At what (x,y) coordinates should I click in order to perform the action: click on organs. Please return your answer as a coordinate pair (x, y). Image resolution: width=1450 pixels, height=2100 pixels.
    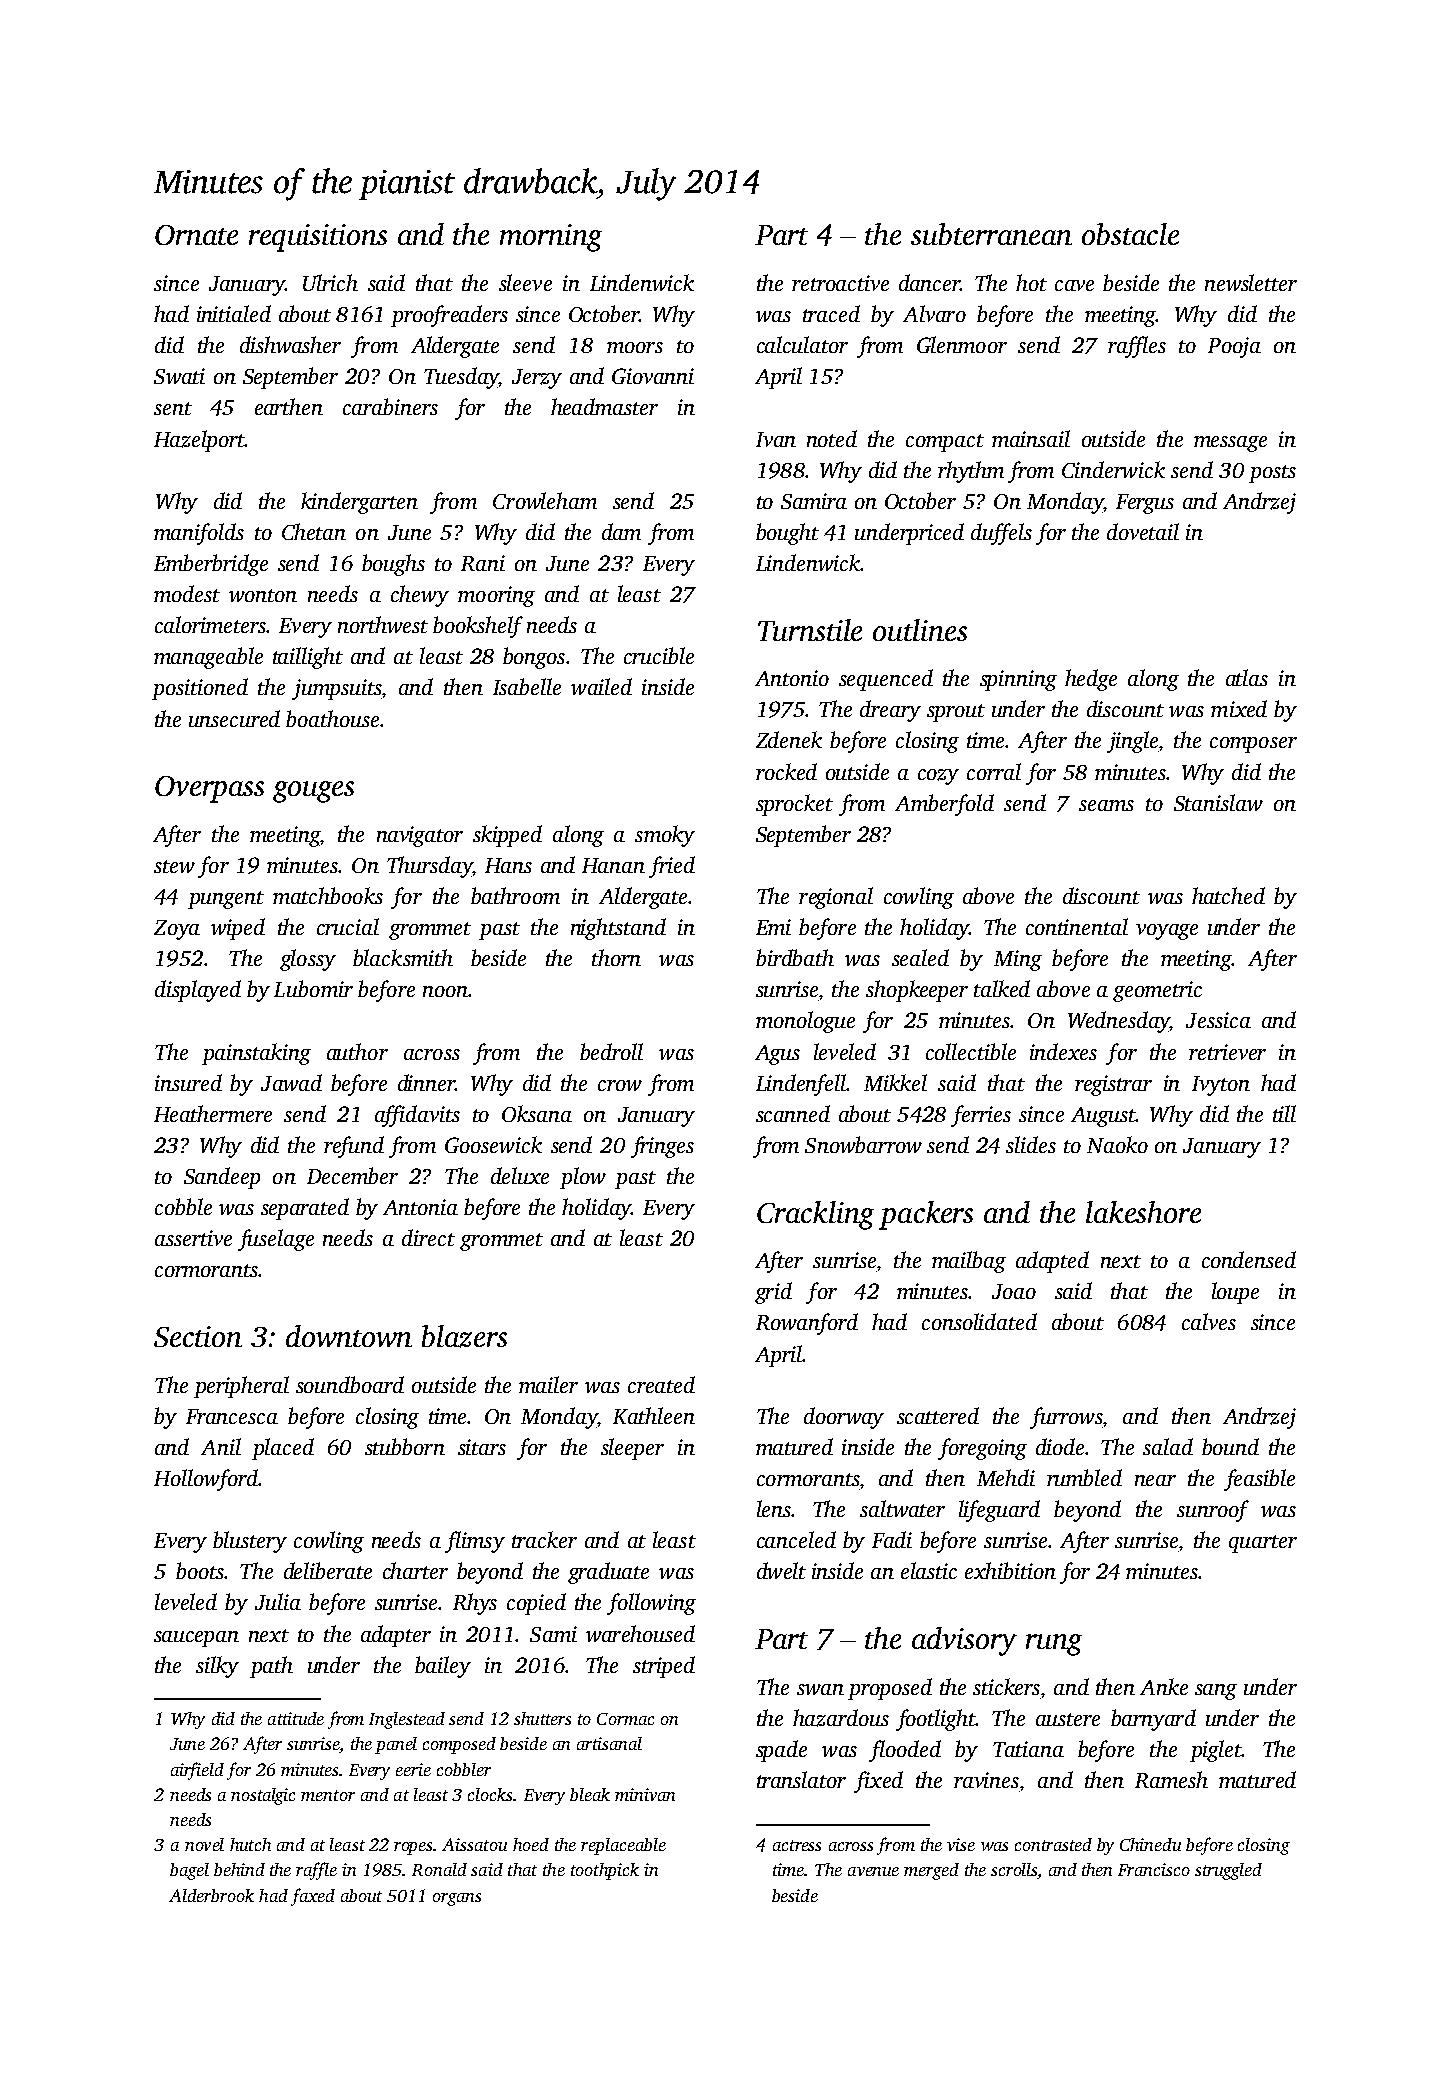
    Looking at the image, I should click on (457, 1899).
